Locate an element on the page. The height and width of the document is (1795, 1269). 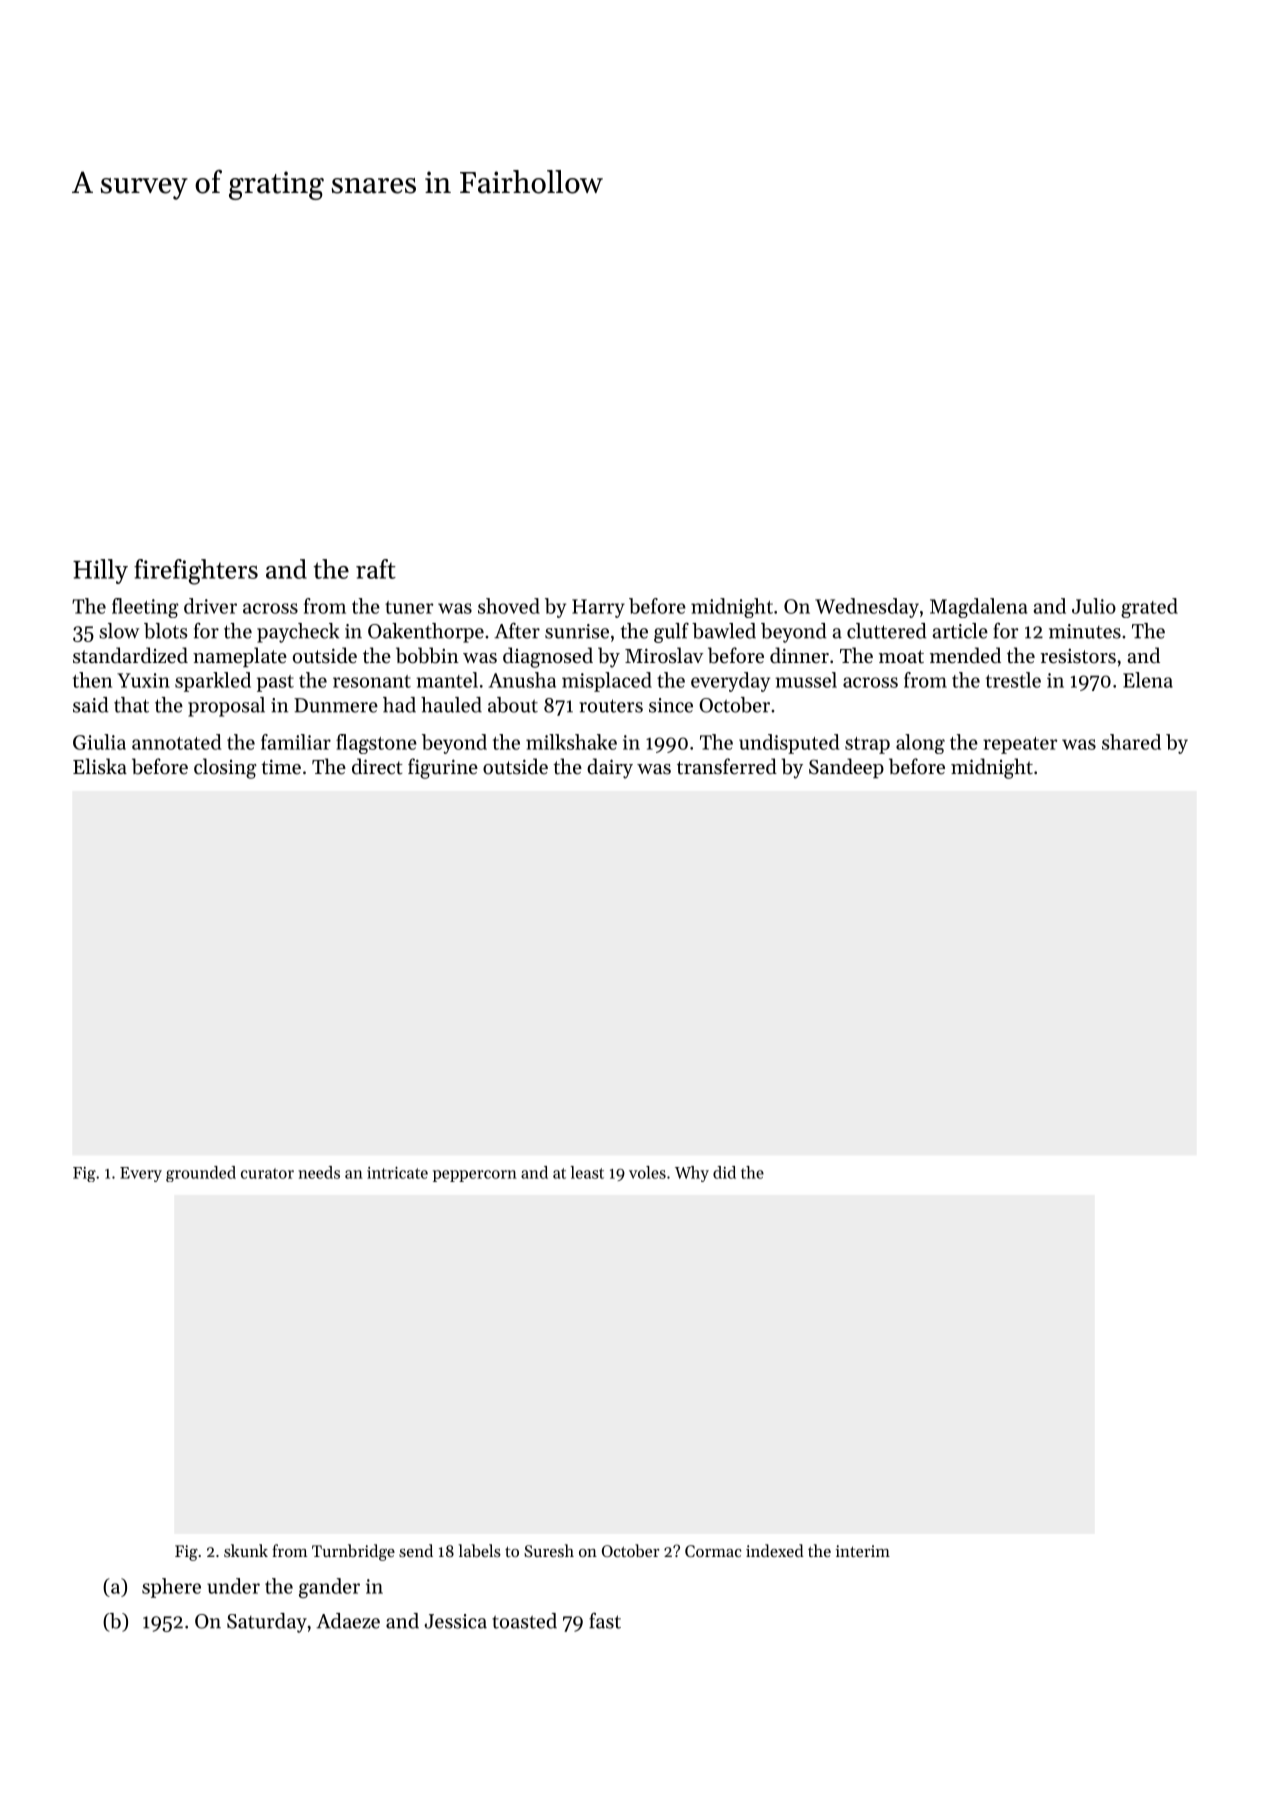
Yuxin is located at coordinates (143, 680).
